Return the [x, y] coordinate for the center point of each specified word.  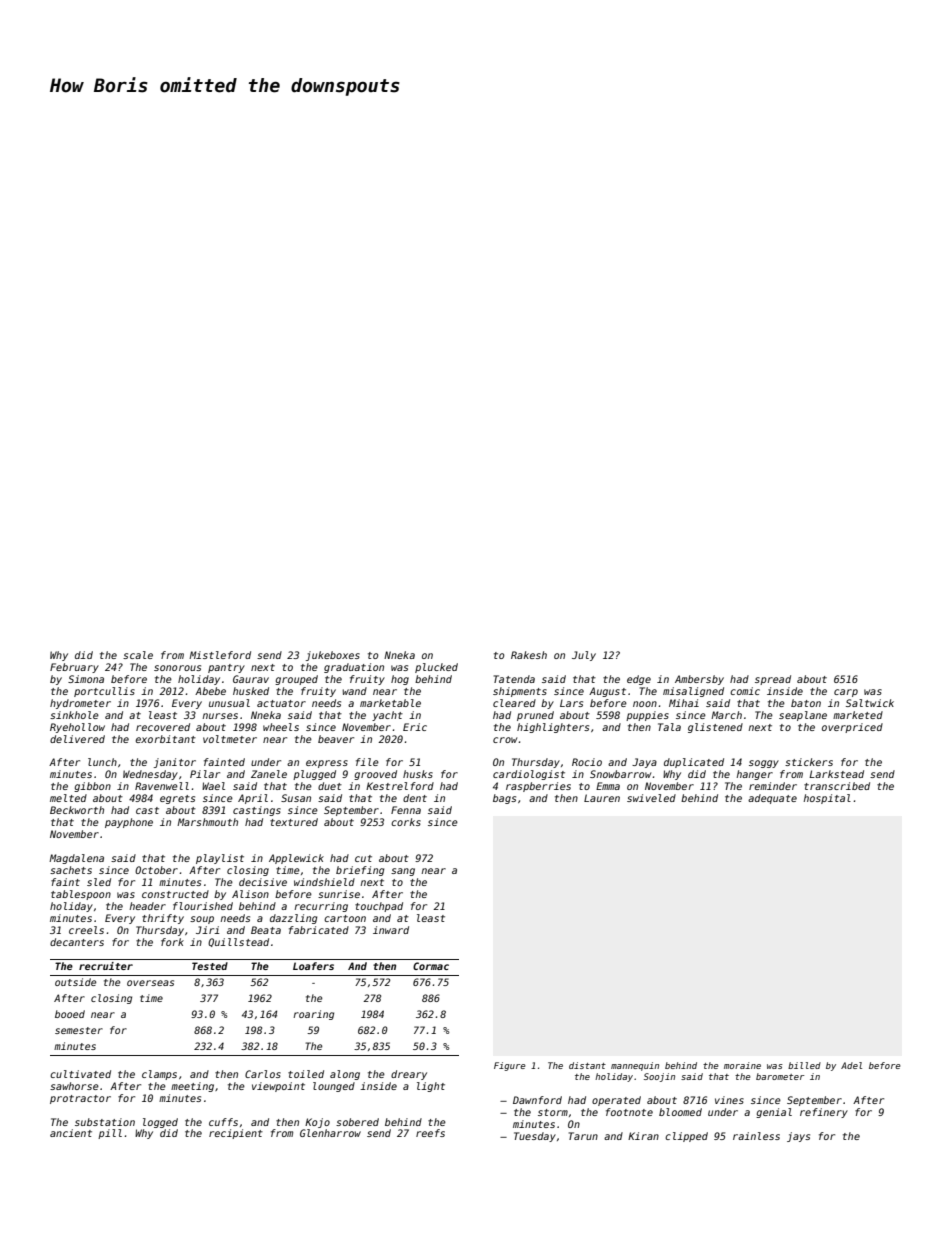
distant [587, 1065]
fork [172, 942]
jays [798, 1137]
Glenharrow [330, 1133]
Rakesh [529, 655]
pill [110, 1134]
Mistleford [220, 655]
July [584, 656]
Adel [851, 1065]
